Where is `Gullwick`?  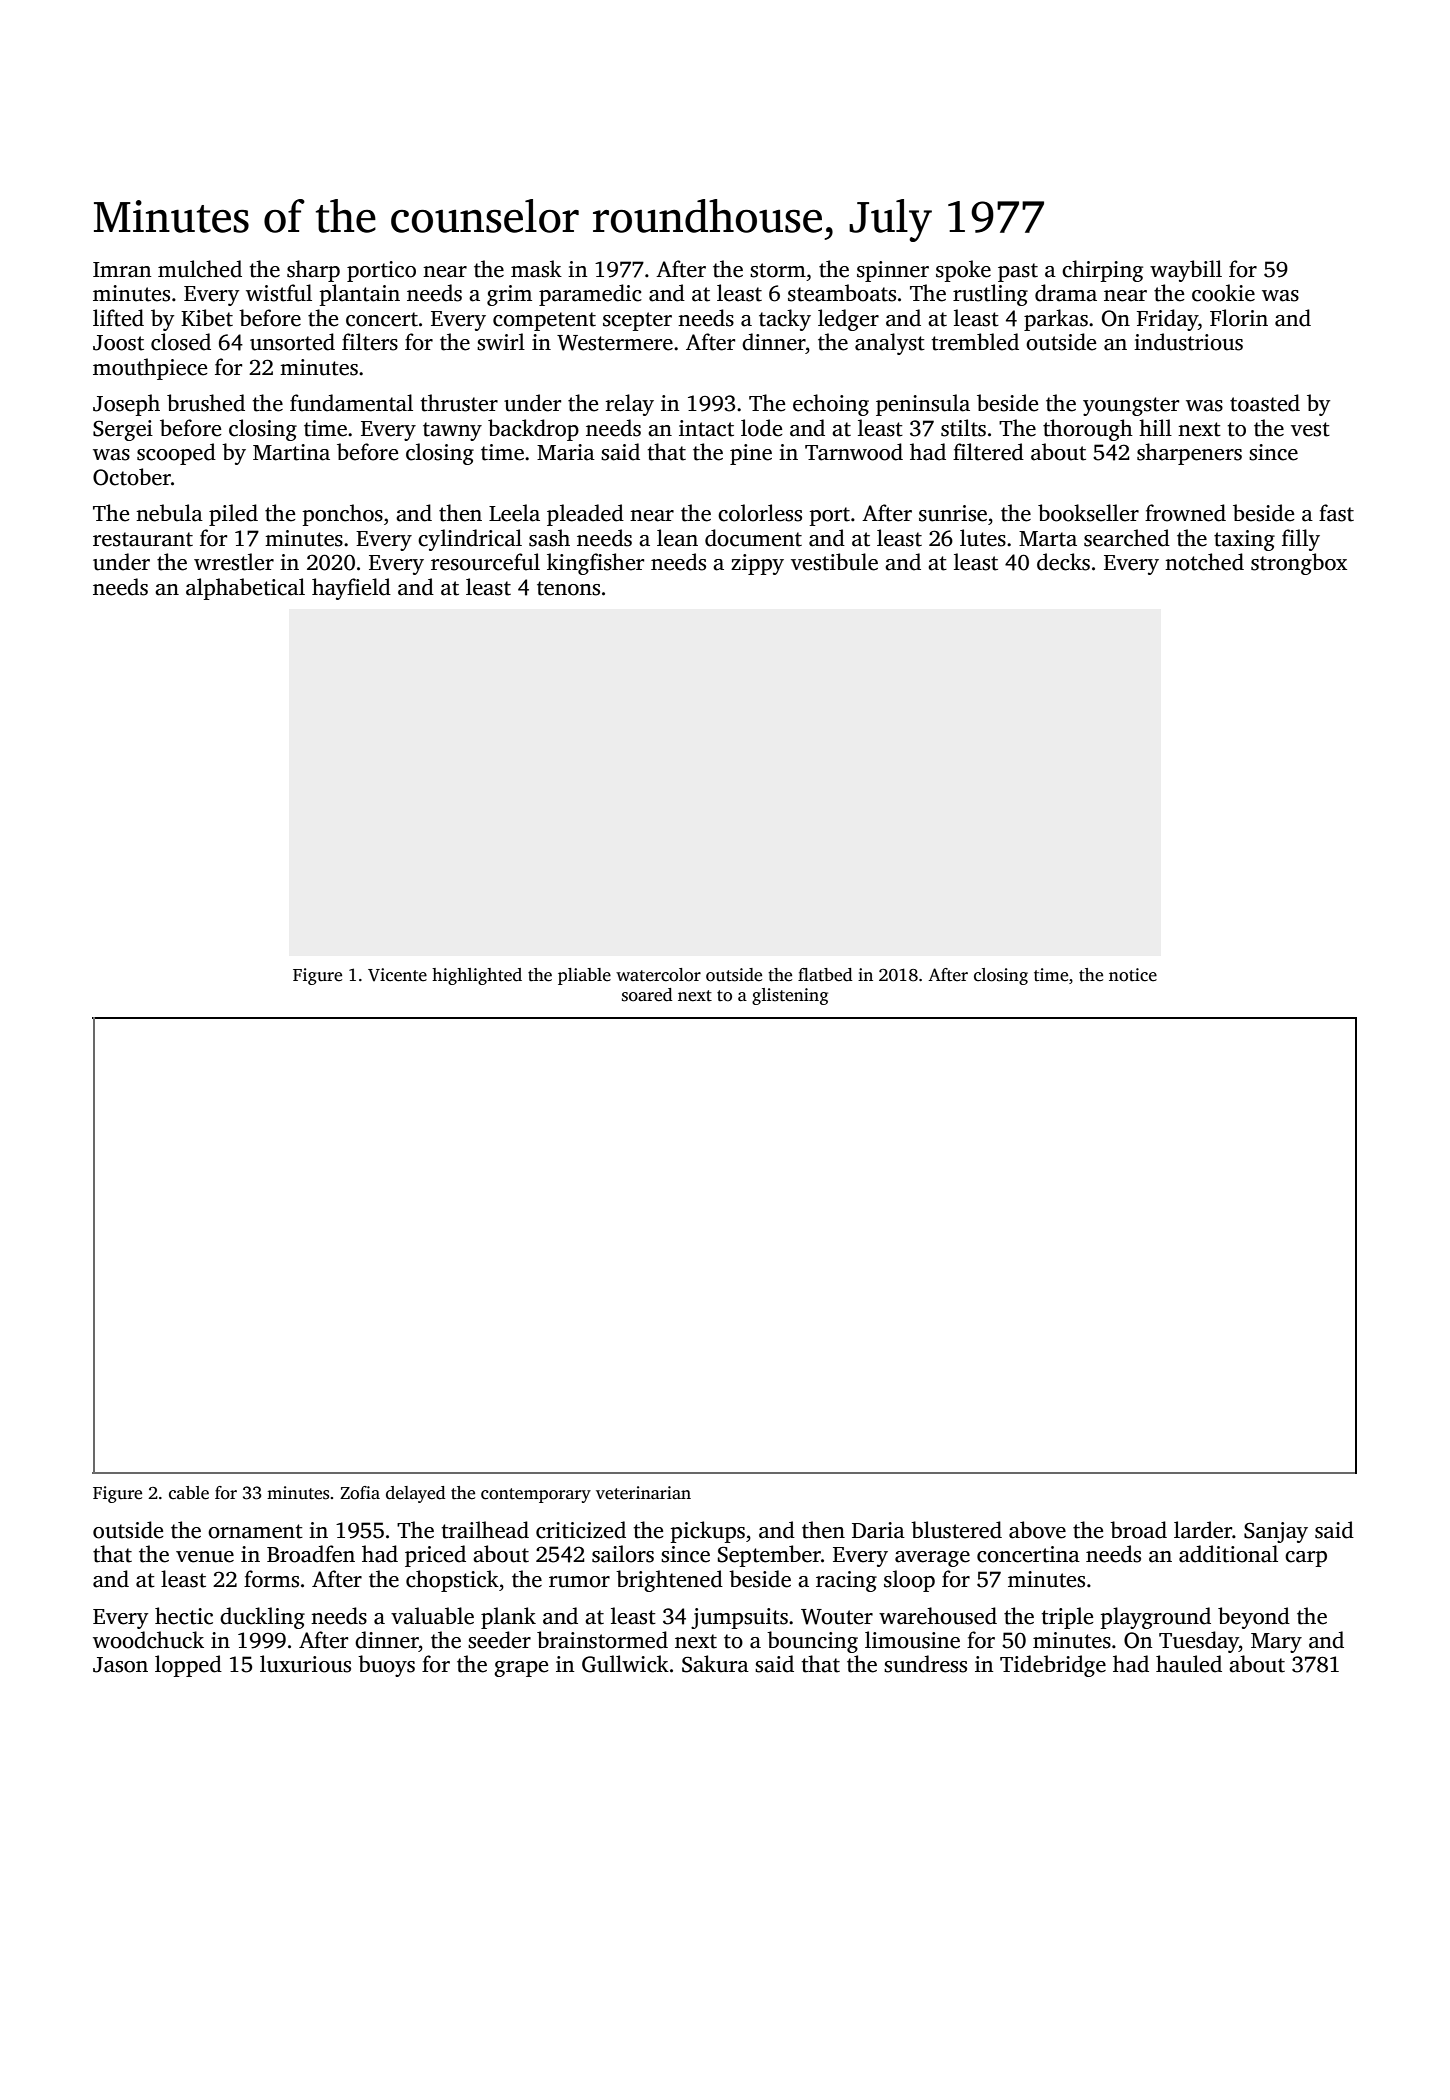 Gullwick is located at coordinates (625, 1664).
